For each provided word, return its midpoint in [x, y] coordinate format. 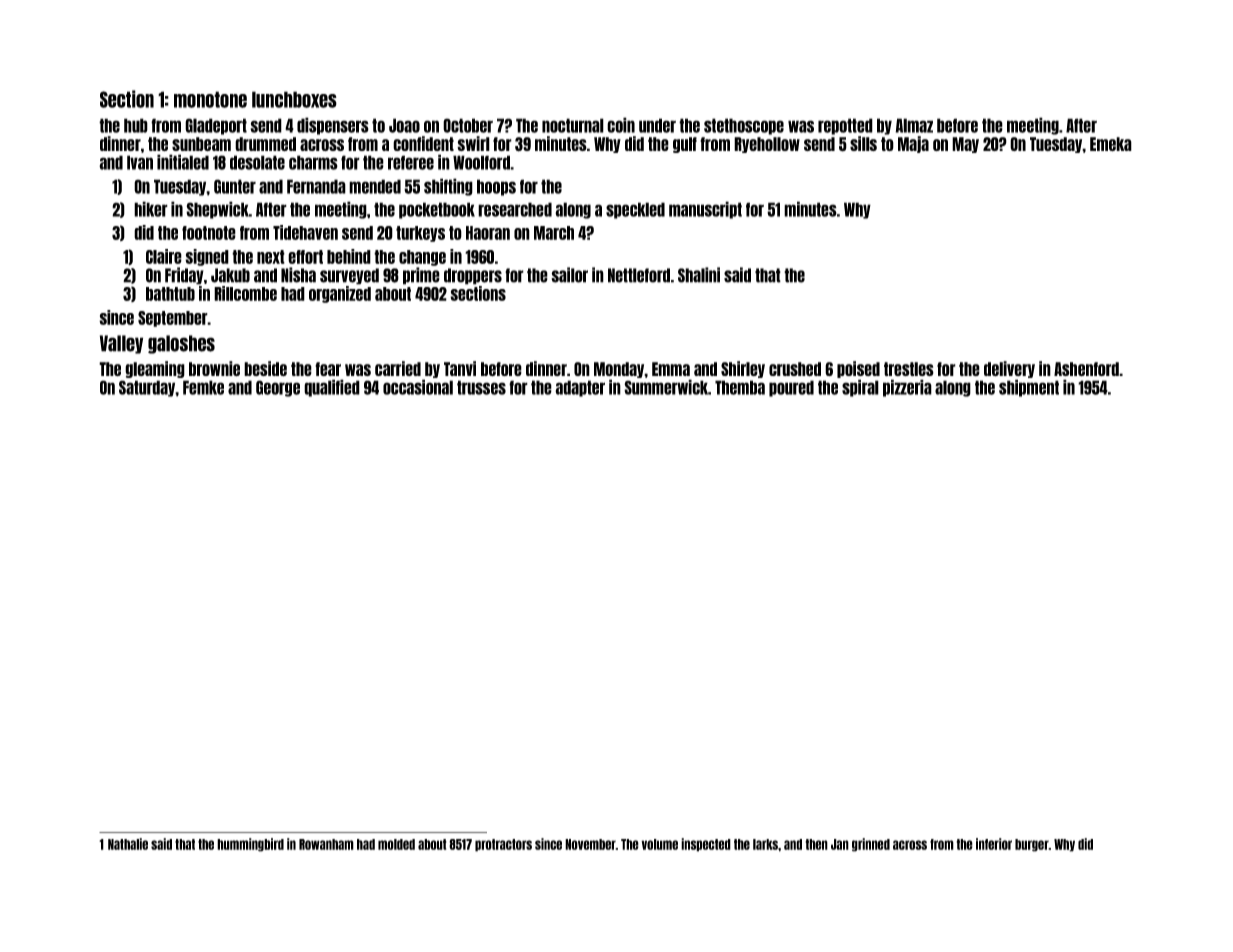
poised [858, 369]
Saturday [147, 388]
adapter [580, 388]
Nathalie [128, 844]
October [468, 125]
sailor [569, 275]
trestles [909, 369]
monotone [210, 99]
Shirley [743, 369]
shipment [1029, 388]
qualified [332, 388]
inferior [994, 844]
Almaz [914, 125]
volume [659, 844]
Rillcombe [245, 293]
